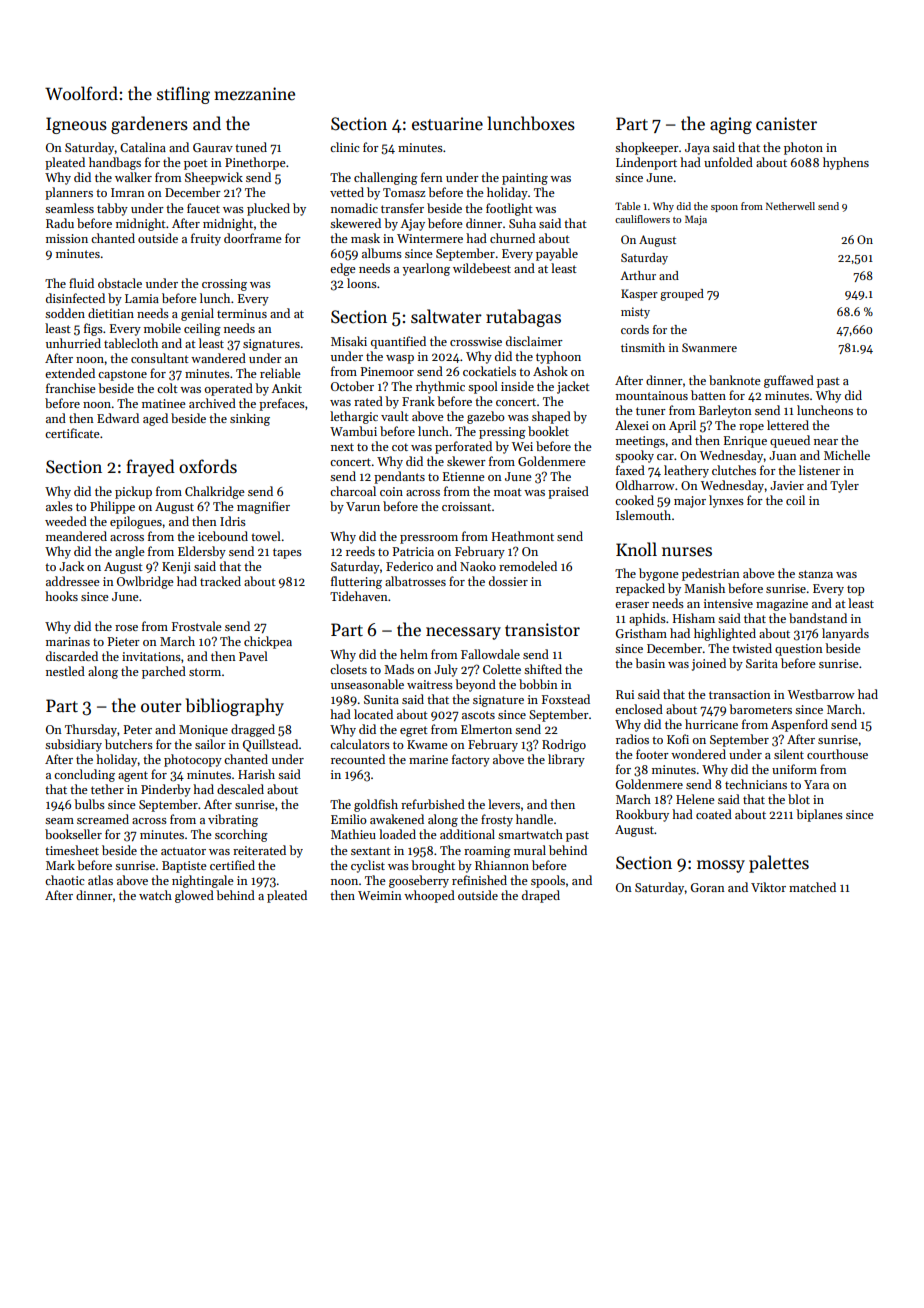 This screenshot has width=924, height=1308. I want to click on Foxstead, so click(566, 699).
